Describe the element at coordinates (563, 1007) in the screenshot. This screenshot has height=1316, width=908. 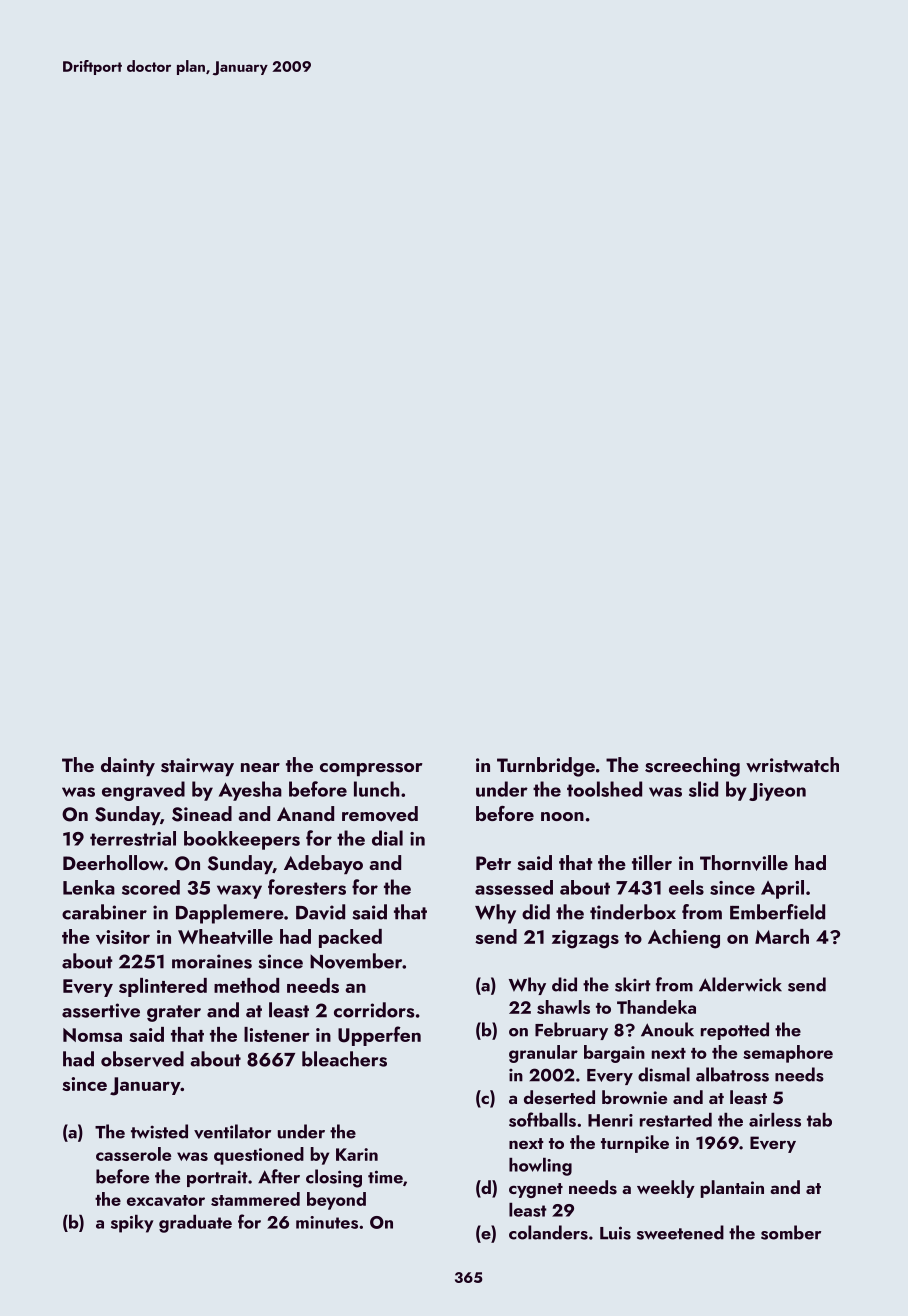
I see `shawls` at that location.
